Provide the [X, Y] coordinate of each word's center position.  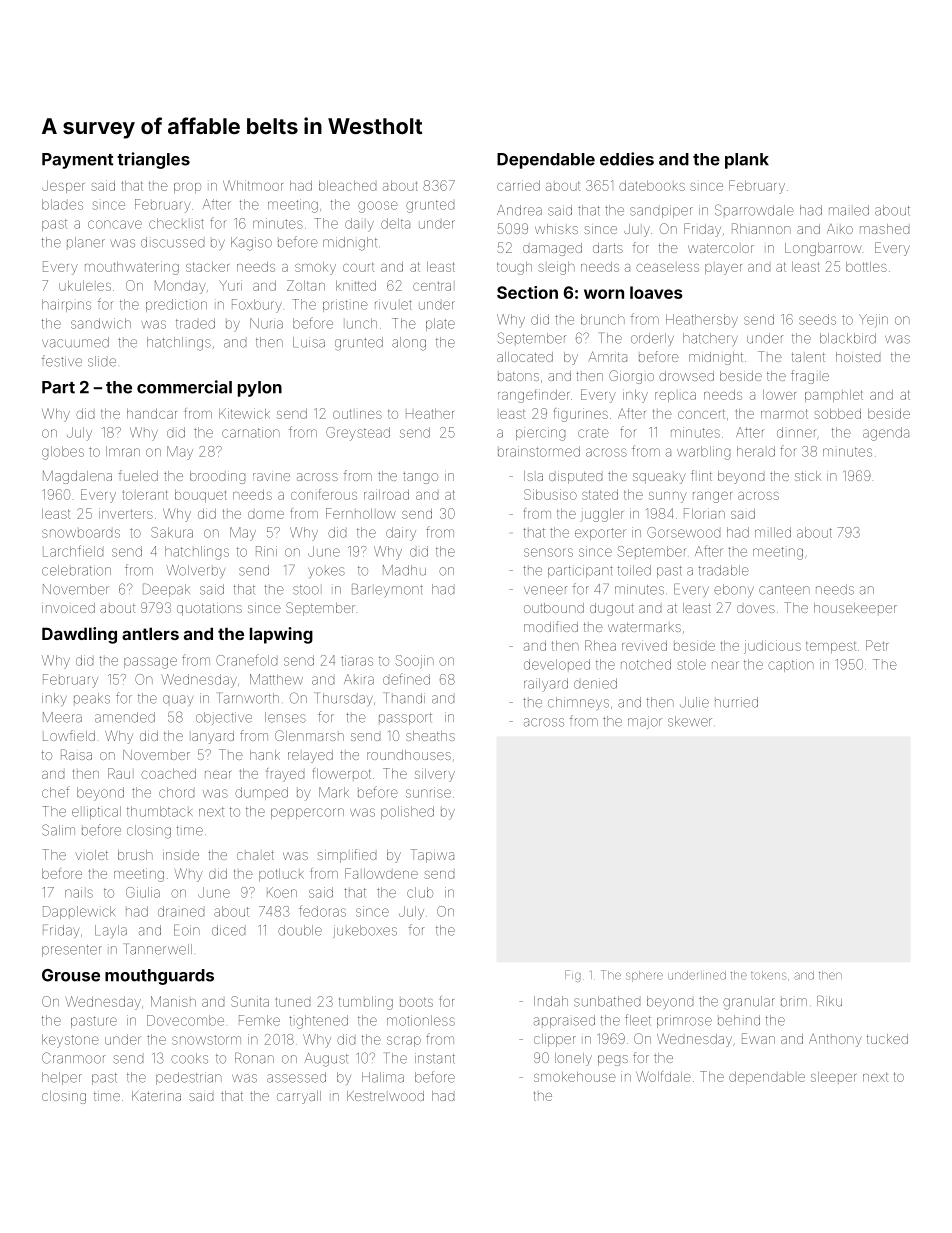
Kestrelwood [385, 1096]
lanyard [213, 737]
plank [747, 161]
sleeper [833, 1077]
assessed [296, 1077]
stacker [207, 267]
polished [407, 812]
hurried [736, 702]
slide [102, 361]
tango [420, 478]
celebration [76, 570]
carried [518, 185]
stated [600, 495]
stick [808, 476]
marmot [784, 414]
